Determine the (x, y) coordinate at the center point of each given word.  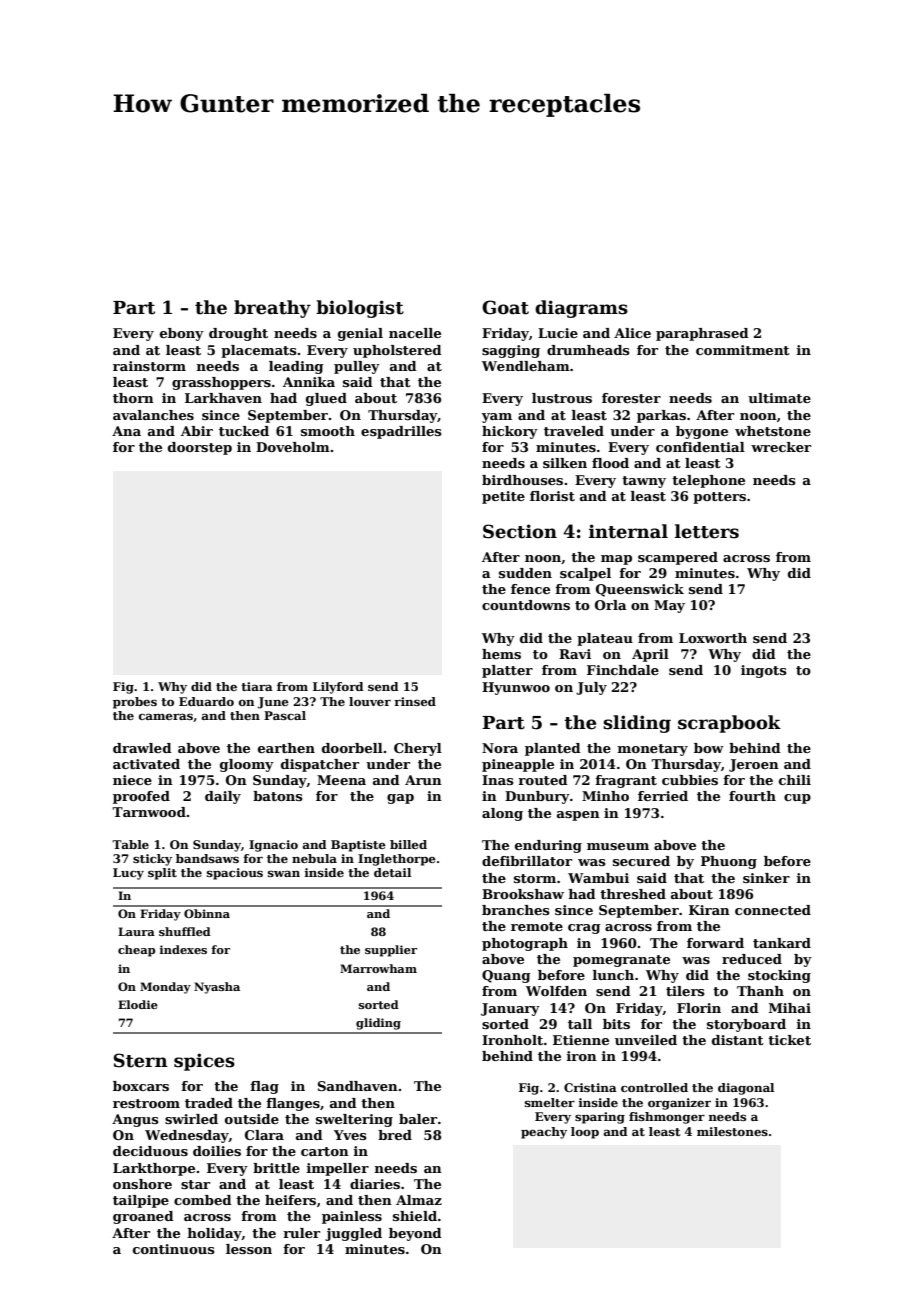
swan (284, 873)
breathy (272, 309)
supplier (391, 951)
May (669, 606)
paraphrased (702, 334)
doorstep (200, 448)
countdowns (526, 605)
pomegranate (621, 961)
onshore (142, 1184)
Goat (505, 307)
